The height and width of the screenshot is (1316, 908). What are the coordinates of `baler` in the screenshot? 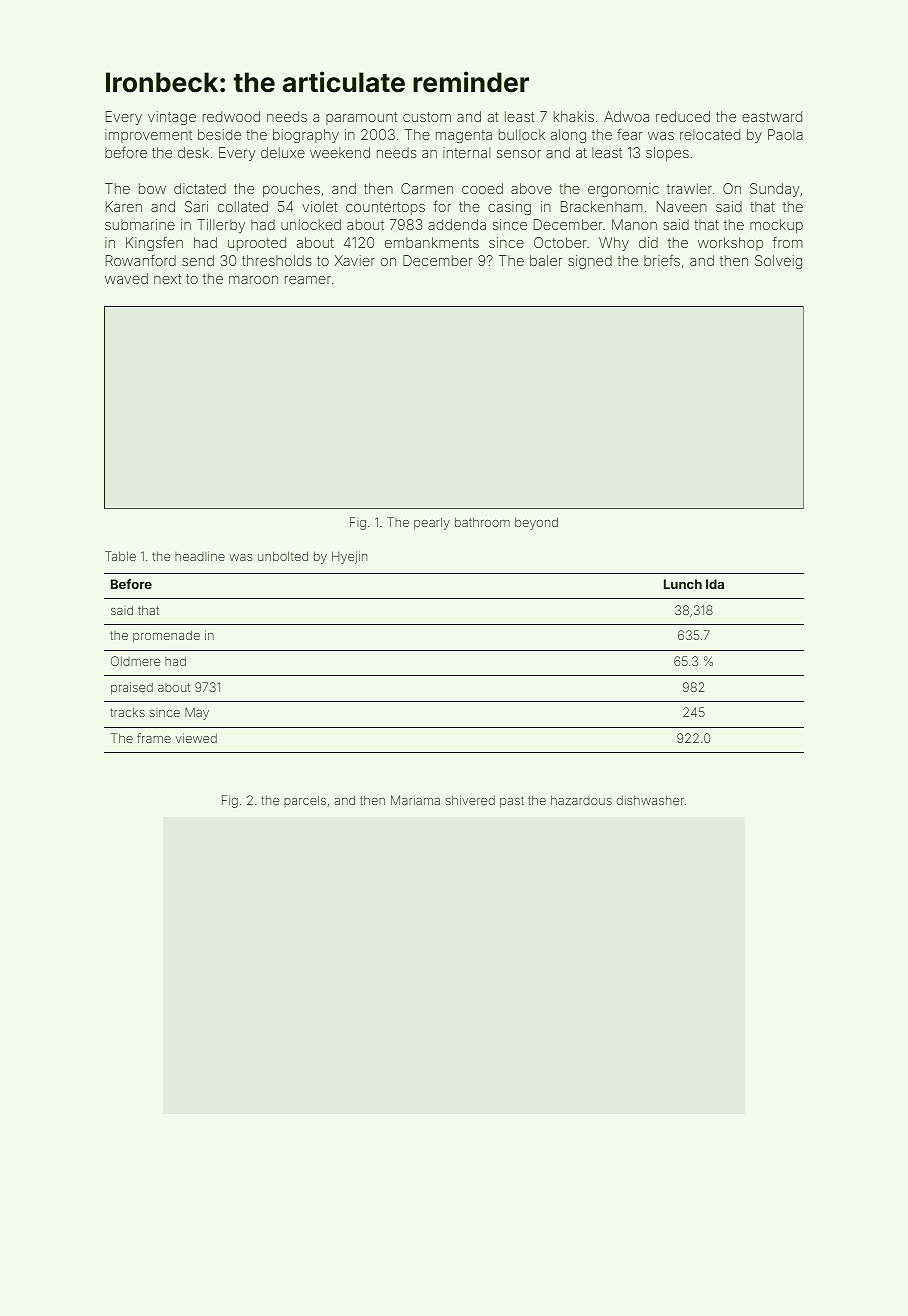 It's located at (546, 260).
